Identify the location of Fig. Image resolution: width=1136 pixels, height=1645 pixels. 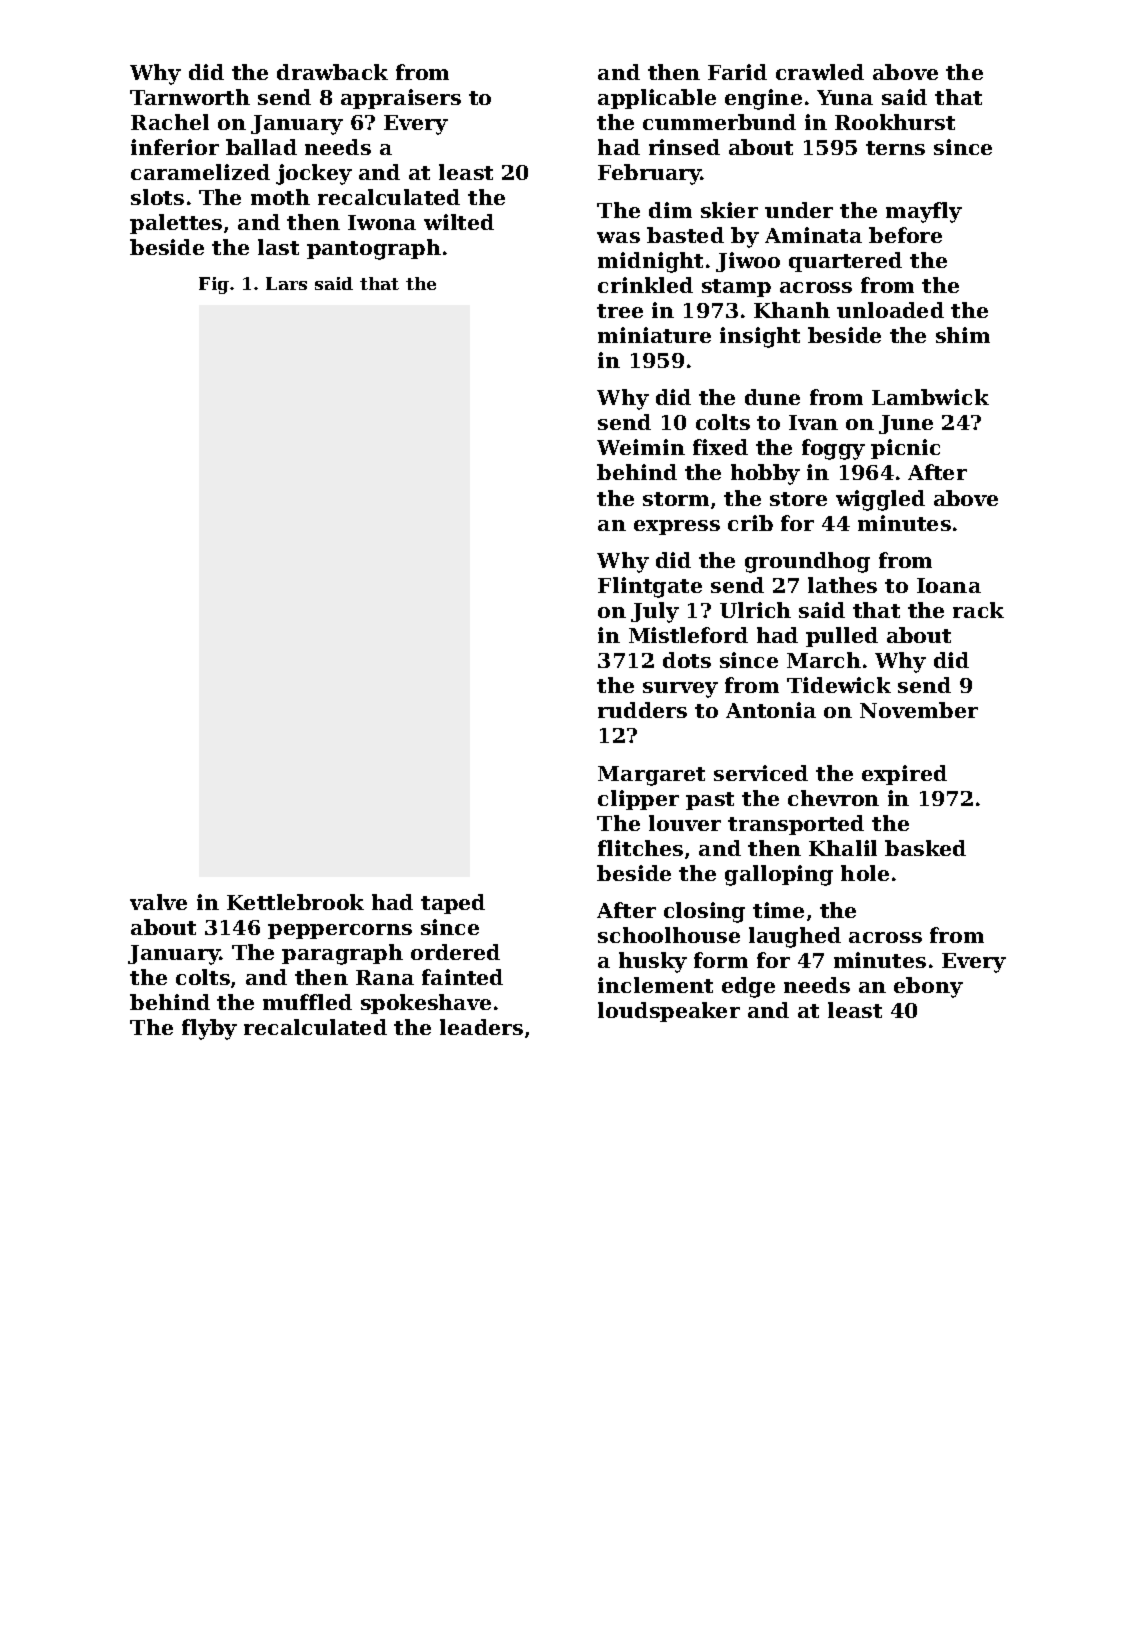
(214, 285).
